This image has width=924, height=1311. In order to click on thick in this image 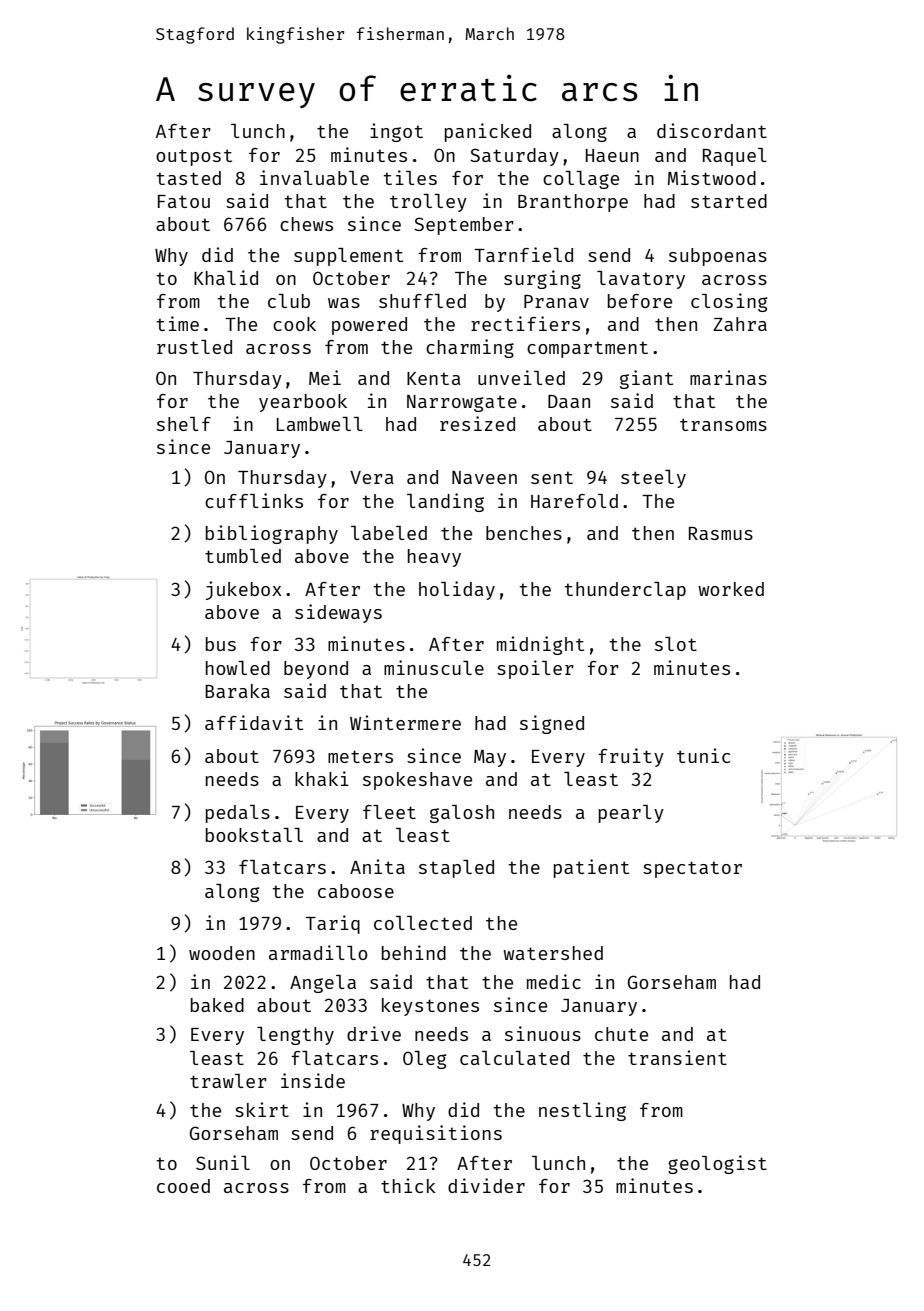, I will do `click(408, 1185)`.
